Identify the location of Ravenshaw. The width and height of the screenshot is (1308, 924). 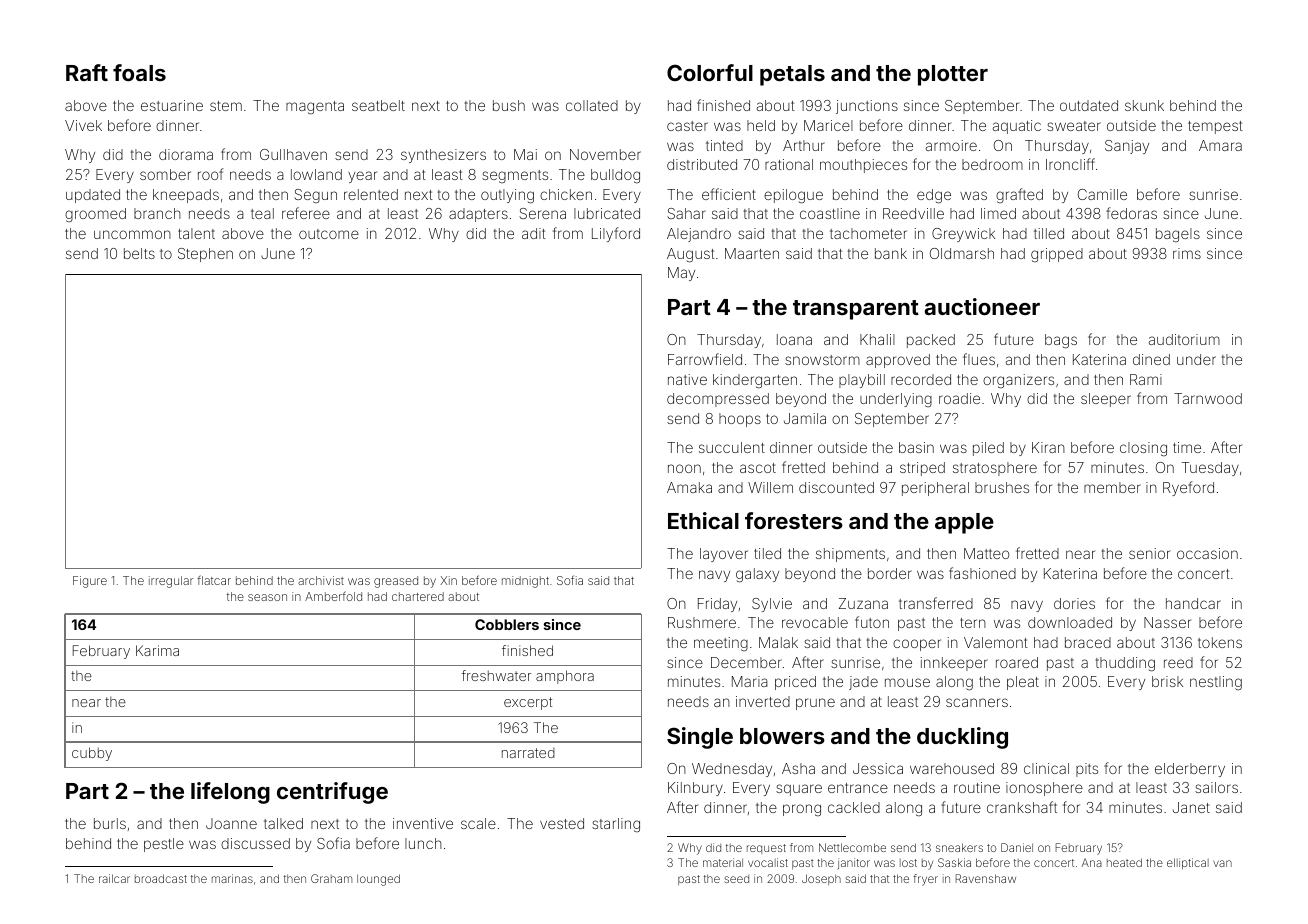
(985, 878).
